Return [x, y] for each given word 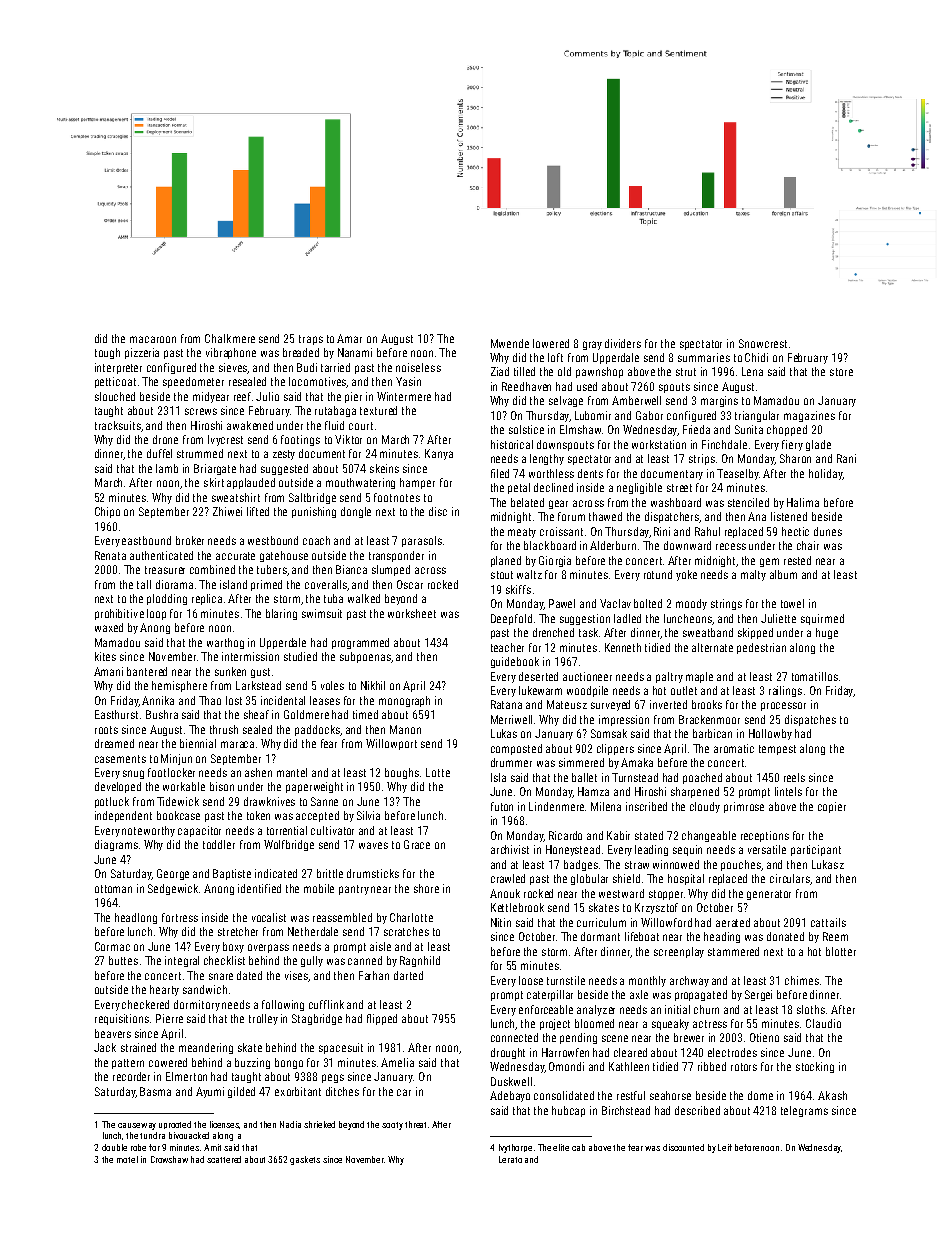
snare [221, 976]
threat [415, 1124]
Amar [349, 338]
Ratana [506, 704]
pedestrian [761, 648]
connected [514, 1037]
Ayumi [210, 1092]
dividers [623, 343]
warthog [225, 643]
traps [311, 340]
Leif [725, 1147]
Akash [832, 1095]
